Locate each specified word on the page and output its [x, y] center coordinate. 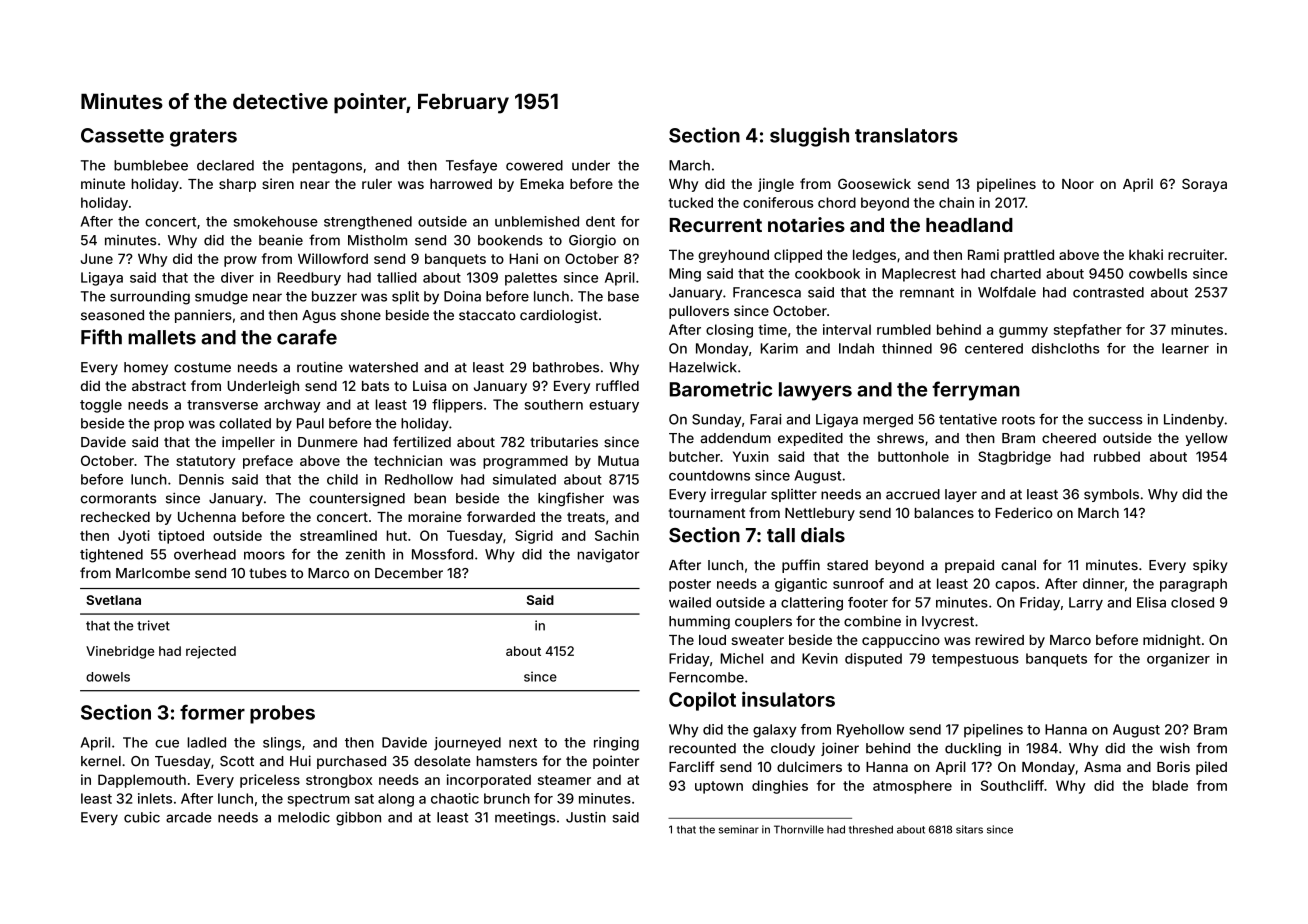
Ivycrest [948, 622]
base [623, 296]
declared [225, 165]
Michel [741, 658]
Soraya [1204, 185]
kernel [101, 761]
